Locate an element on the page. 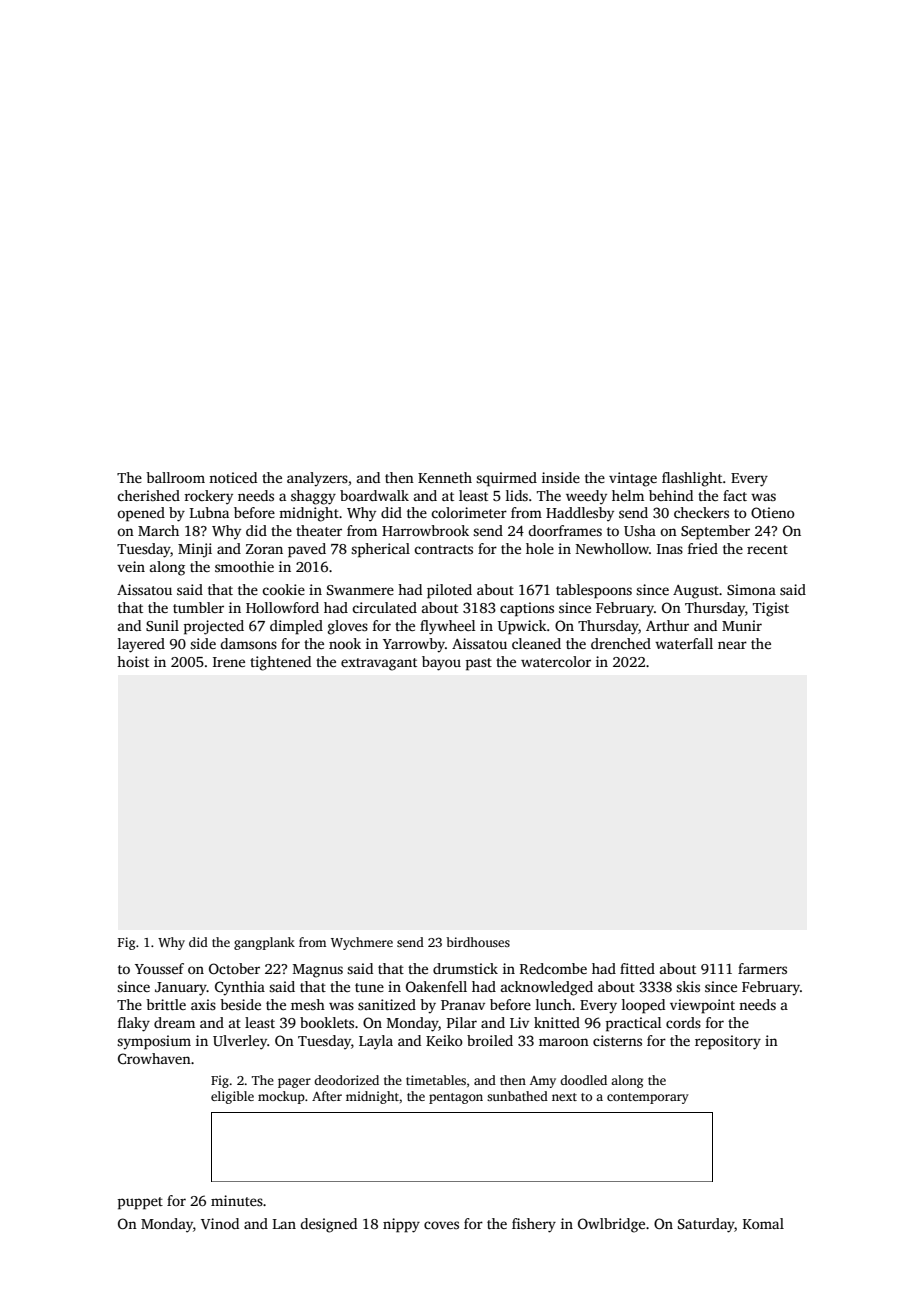 The height and width of the document is (1308, 924). Oakenfell is located at coordinates (436, 986).
